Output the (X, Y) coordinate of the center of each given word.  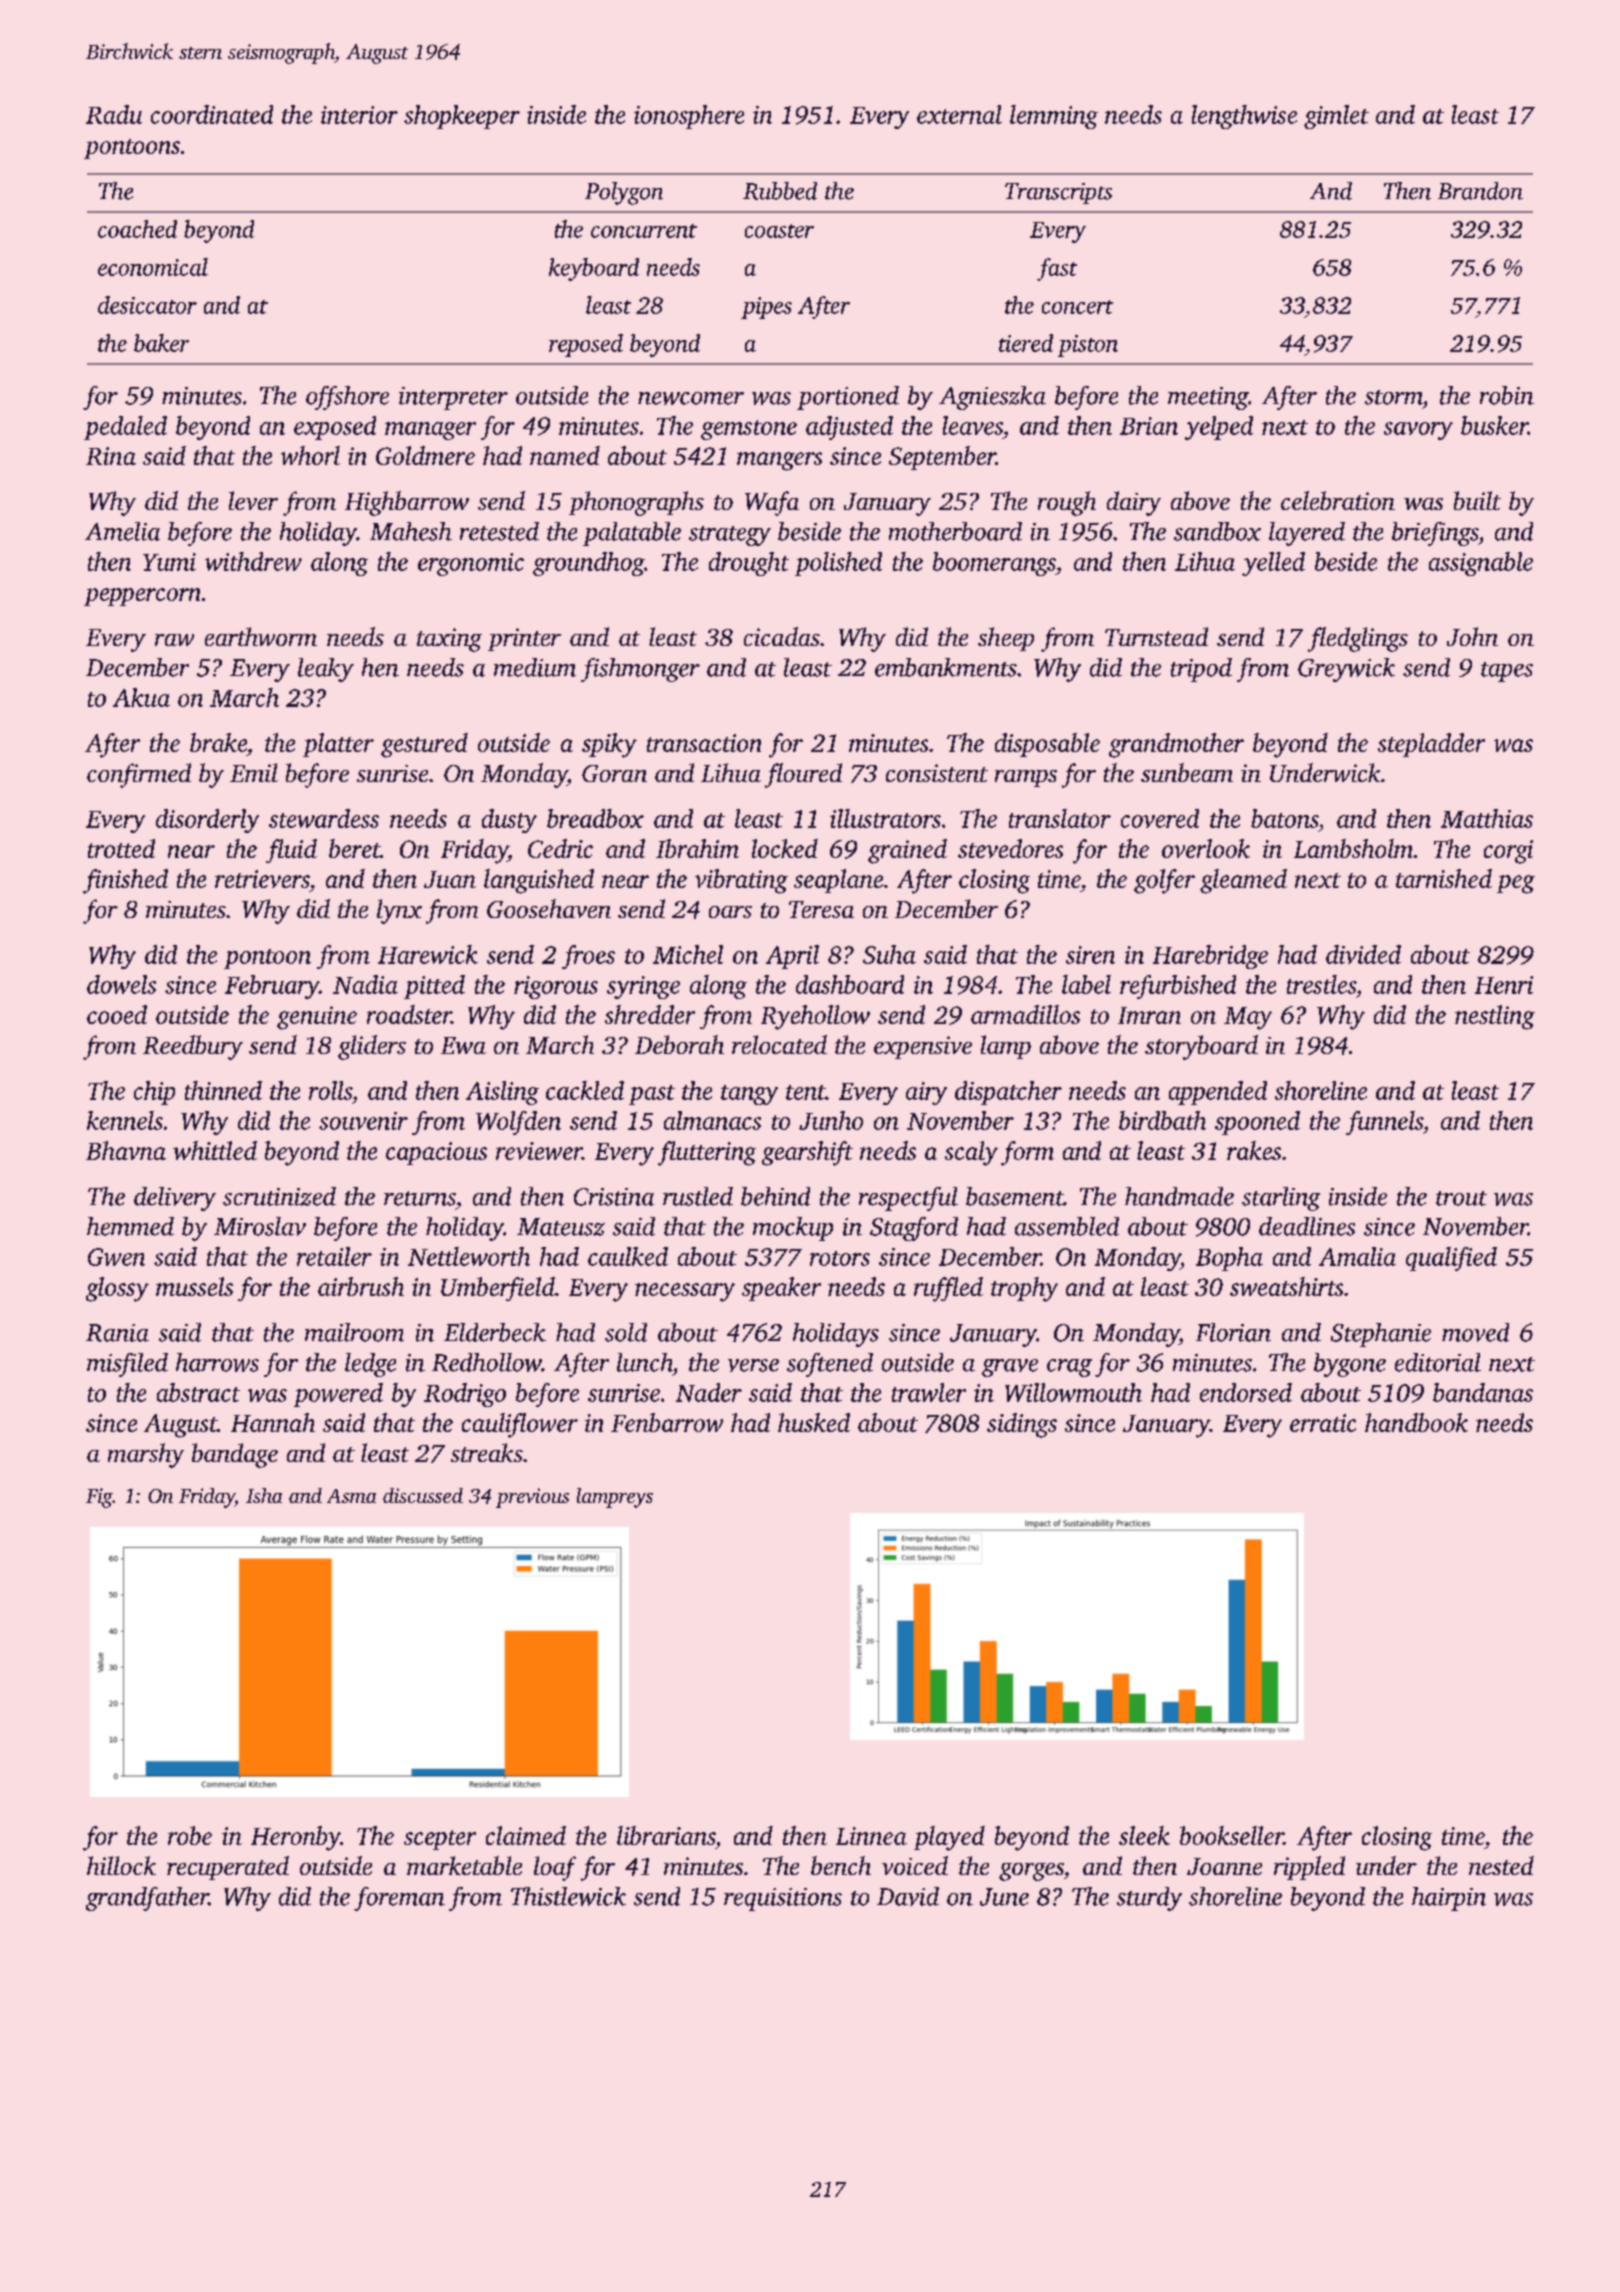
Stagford (914, 1229)
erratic (1323, 1423)
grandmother (1176, 745)
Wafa (772, 503)
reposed (586, 345)
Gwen (116, 1257)
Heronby (295, 1838)
